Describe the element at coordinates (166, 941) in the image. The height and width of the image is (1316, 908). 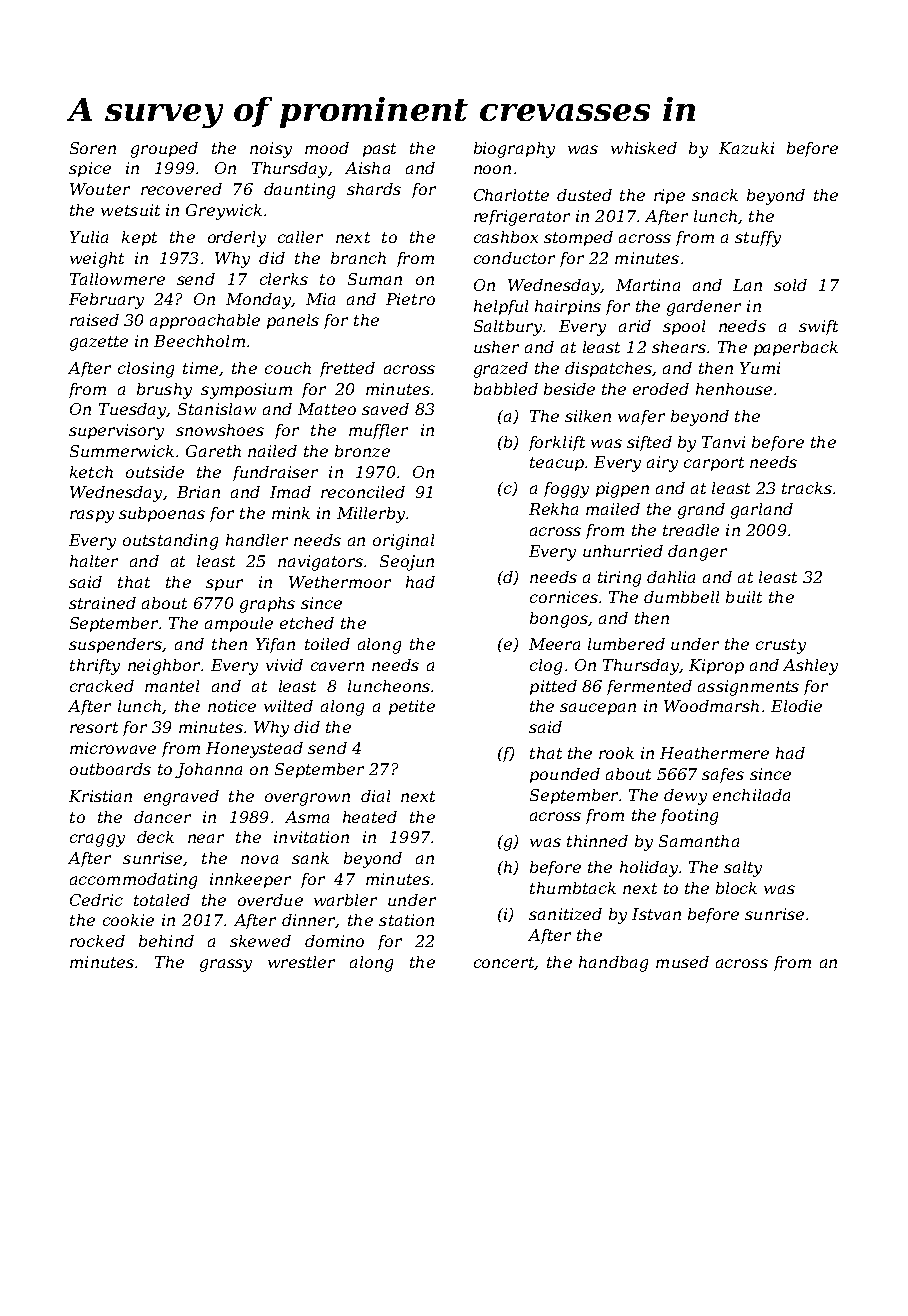
I see `behind` at that location.
